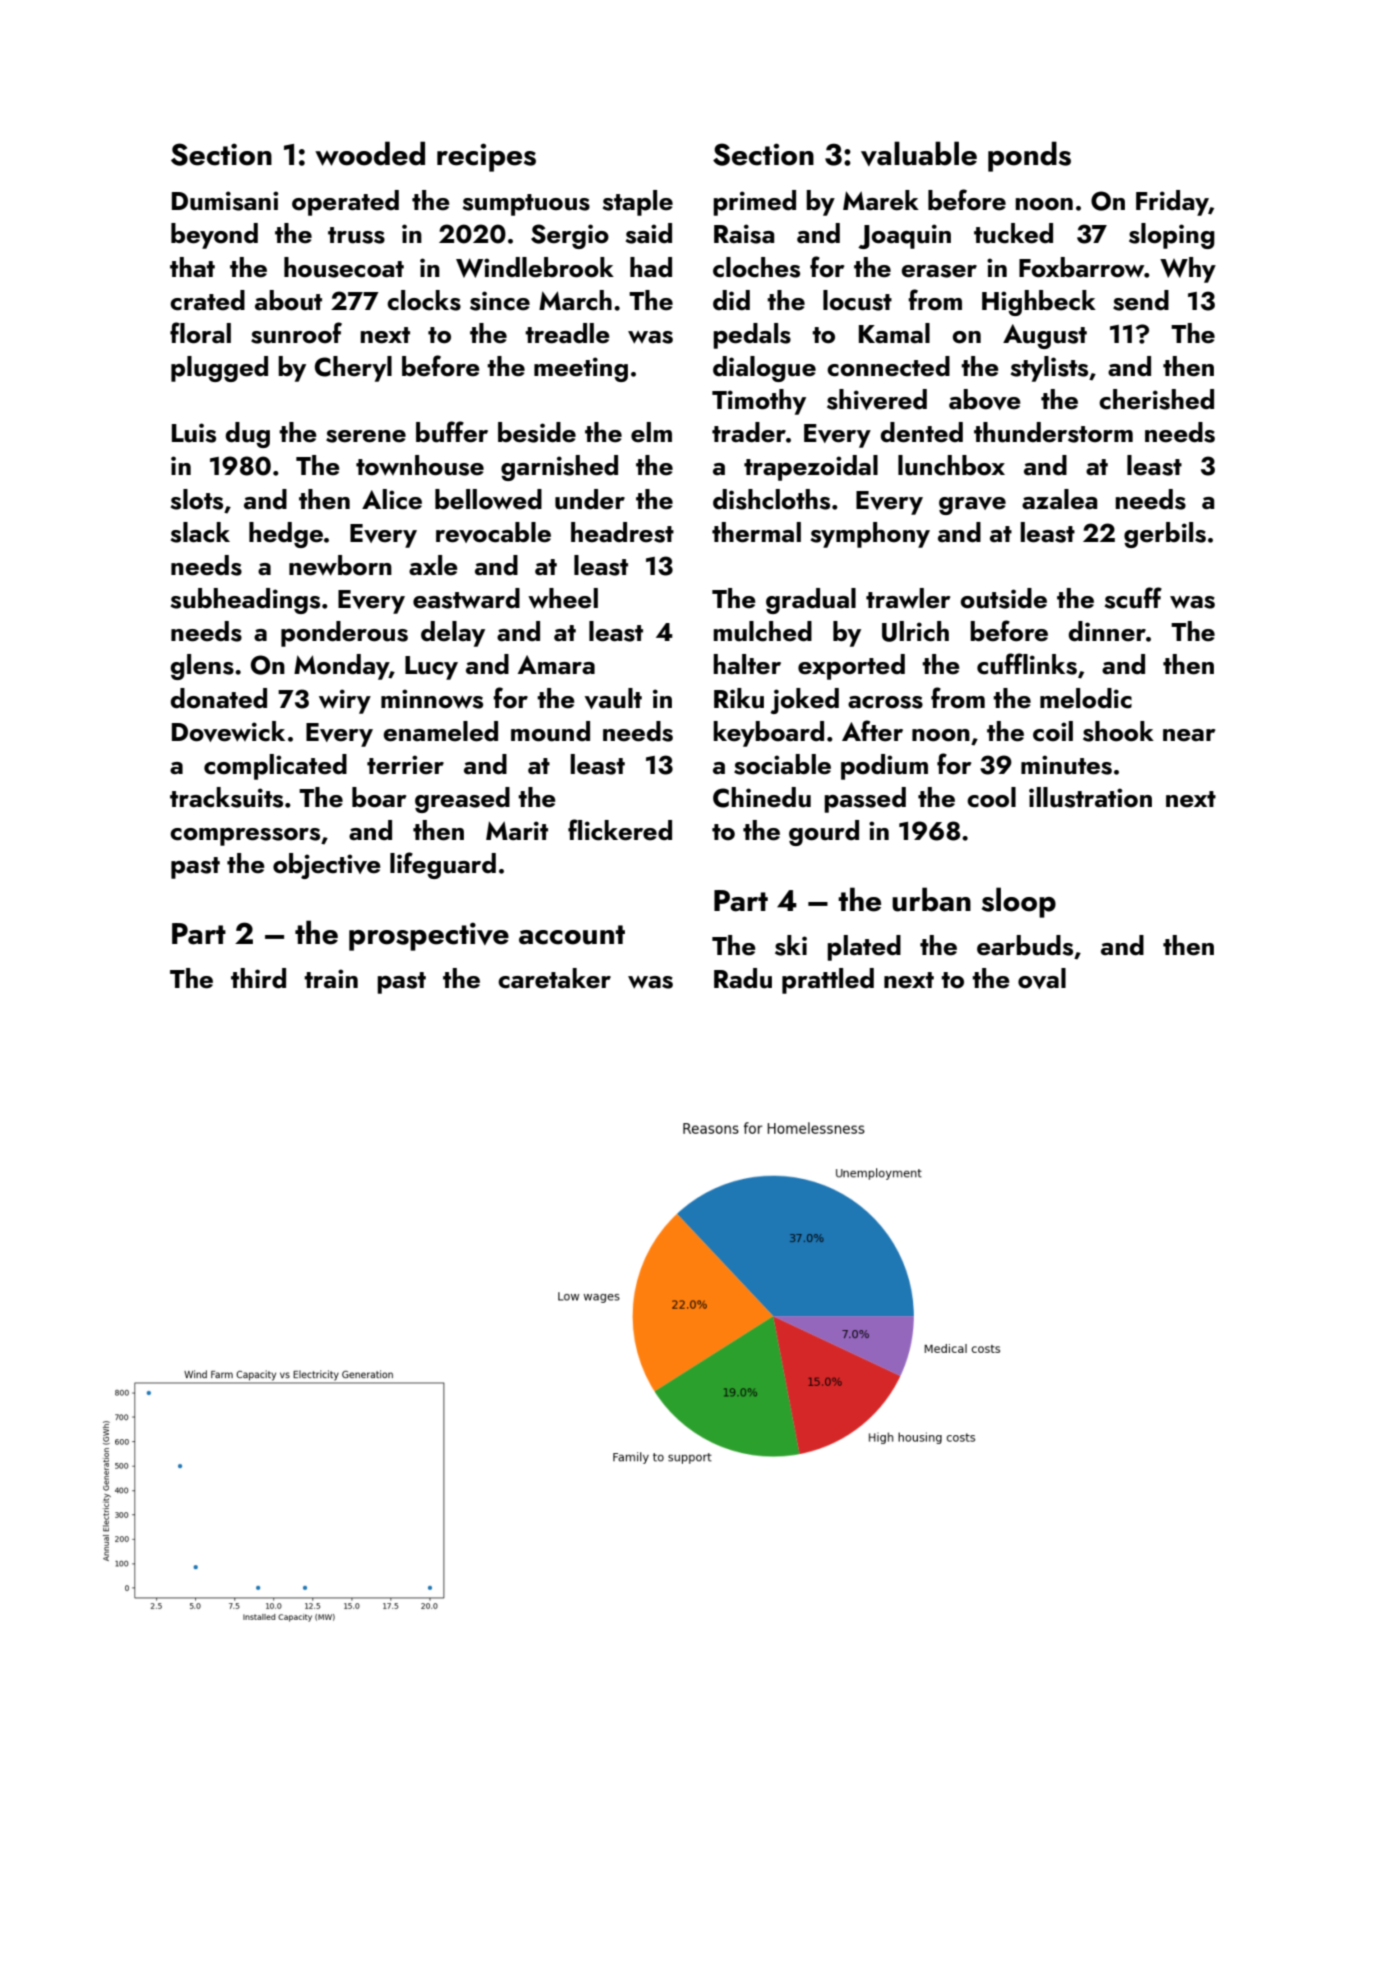 Image resolution: width=1386 pixels, height=1969 pixels. What do you see at coordinates (296, 333) in the screenshot?
I see `sunroof` at bounding box center [296, 333].
